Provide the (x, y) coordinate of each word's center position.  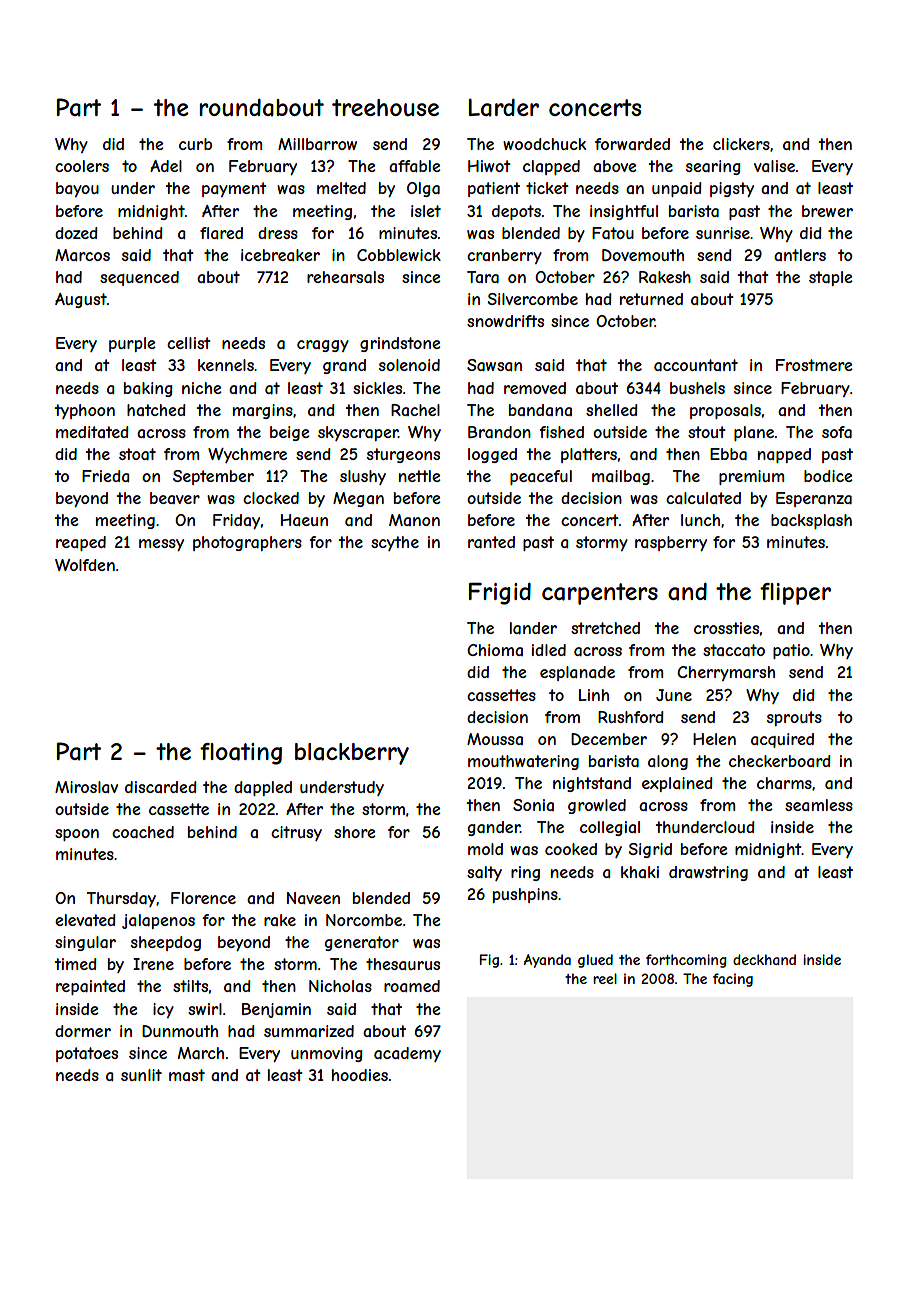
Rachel (415, 410)
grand (344, 366)
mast (187, 1075)
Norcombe (364, 920)
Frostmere (814, 365)
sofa (837, 432)
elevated (85, 920)
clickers (741, 144)
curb (195, 144)
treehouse (385, 107)
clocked (271, 498)
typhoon (85, 411)
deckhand (764, 959)
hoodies (360, 1075)
